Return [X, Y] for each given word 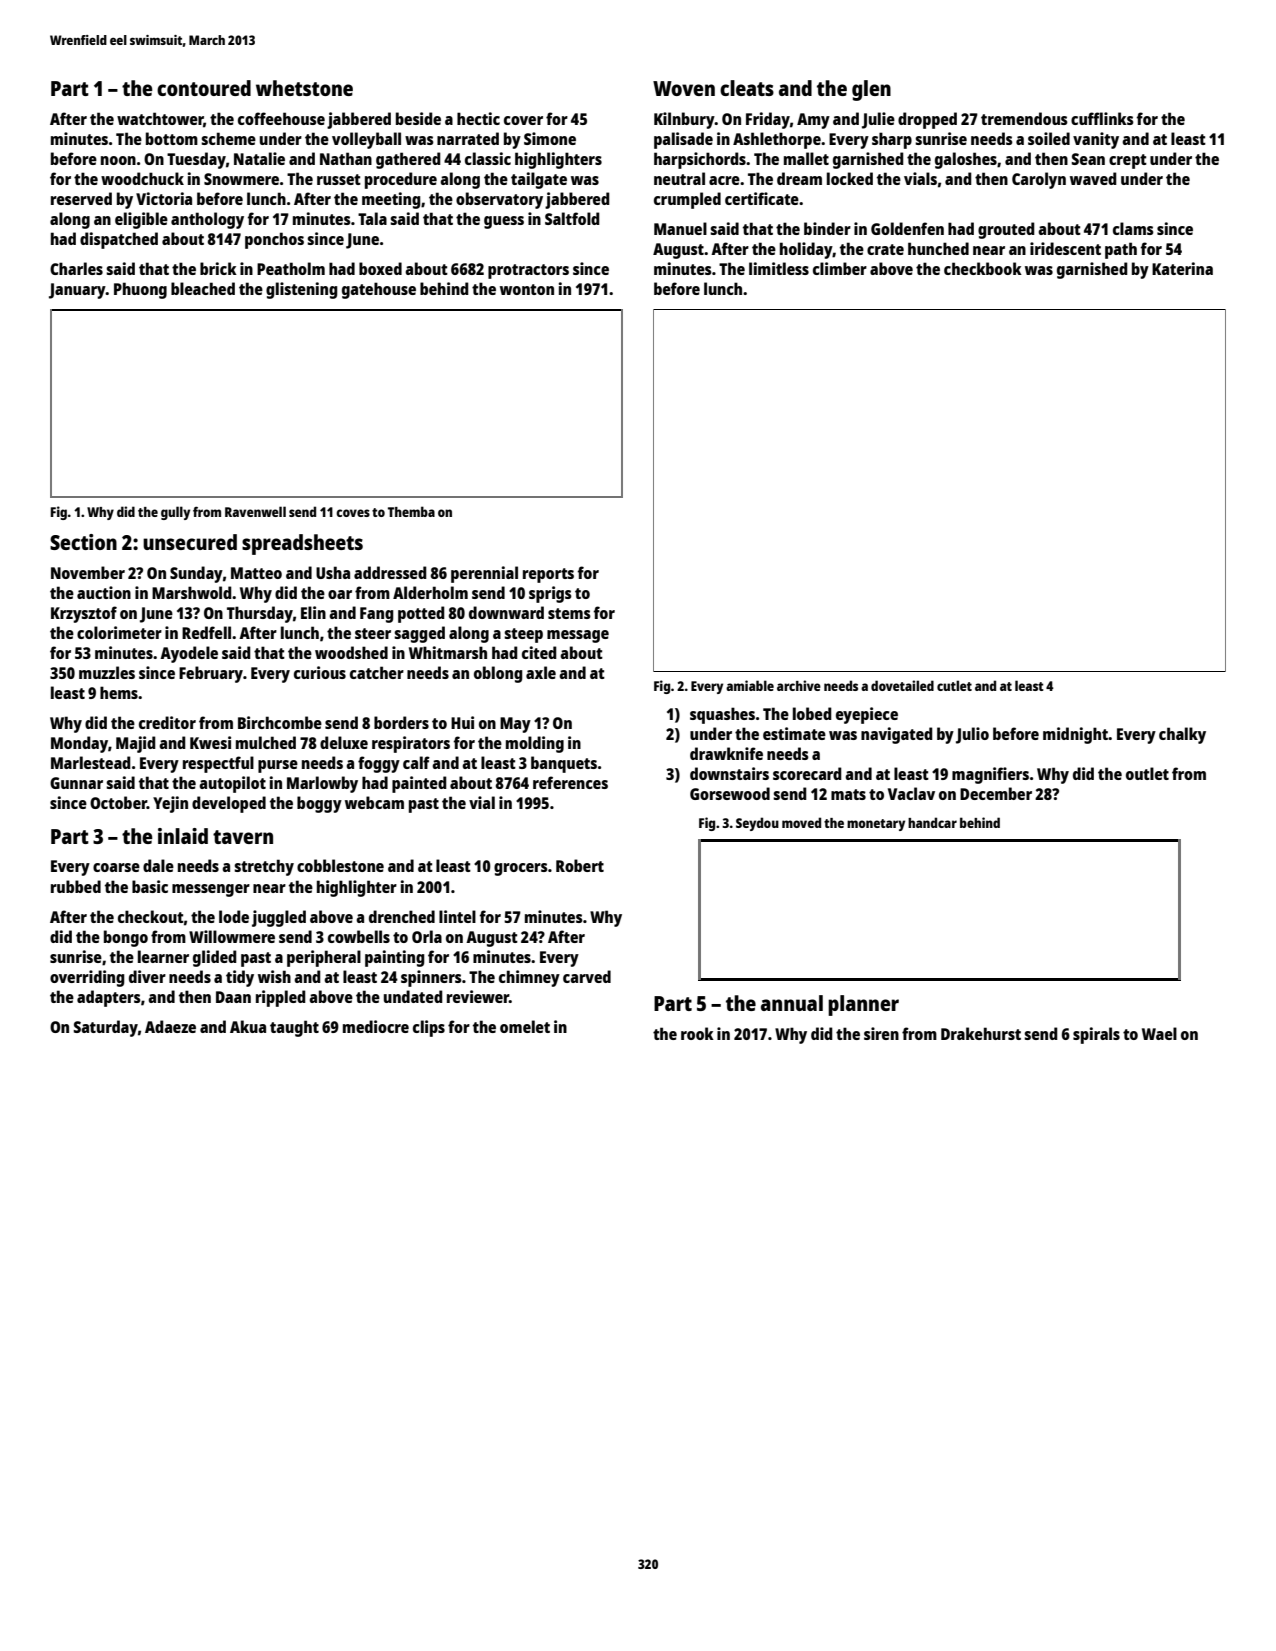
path [1121, 250]
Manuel [680, 228]
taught [294, 1028]
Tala [372, 218]
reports [548, 575]
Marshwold [192, 592]
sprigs [550, 594]
